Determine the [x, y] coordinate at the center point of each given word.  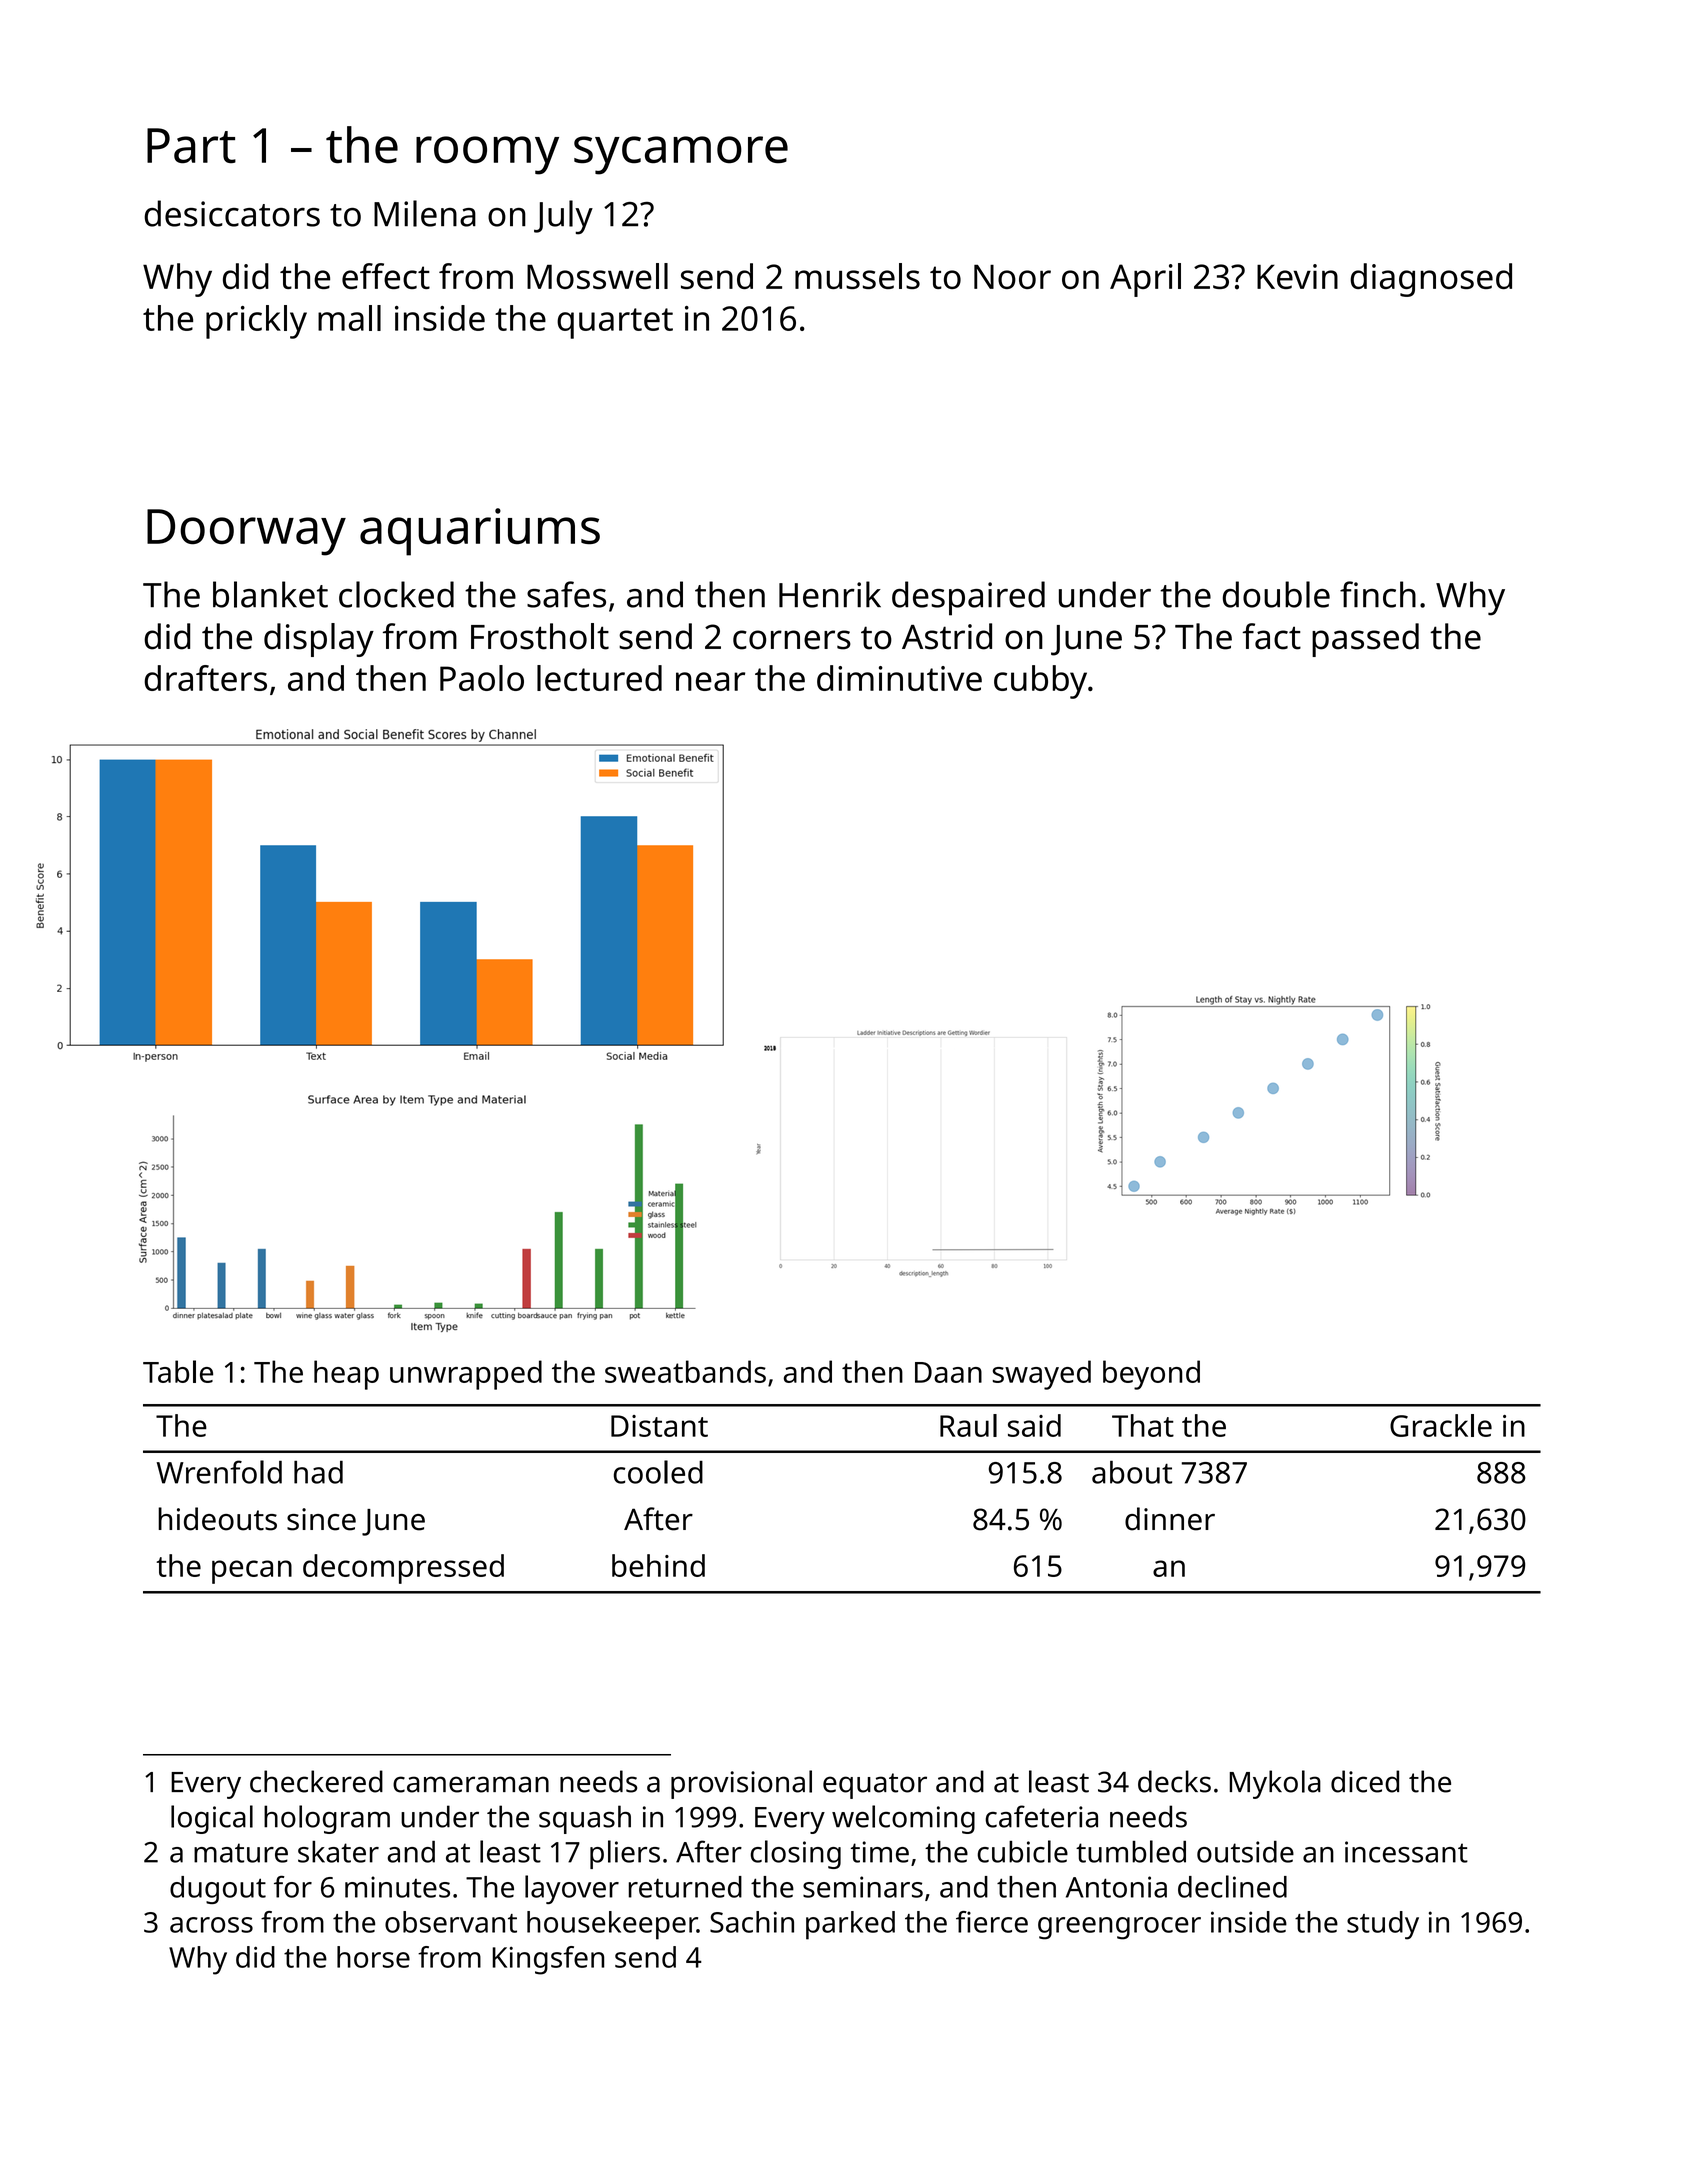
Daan [948, 1372]
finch [1378, 594]
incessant [1406, 1852]
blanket [270, 594]
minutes [397, 1887]
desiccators [232, 213]
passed [1365, 640]
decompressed [403, 1569]
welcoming [903, 1819]
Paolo [482, 678]
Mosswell [597, 276]
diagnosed [1431, 280]
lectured [599, 678]
